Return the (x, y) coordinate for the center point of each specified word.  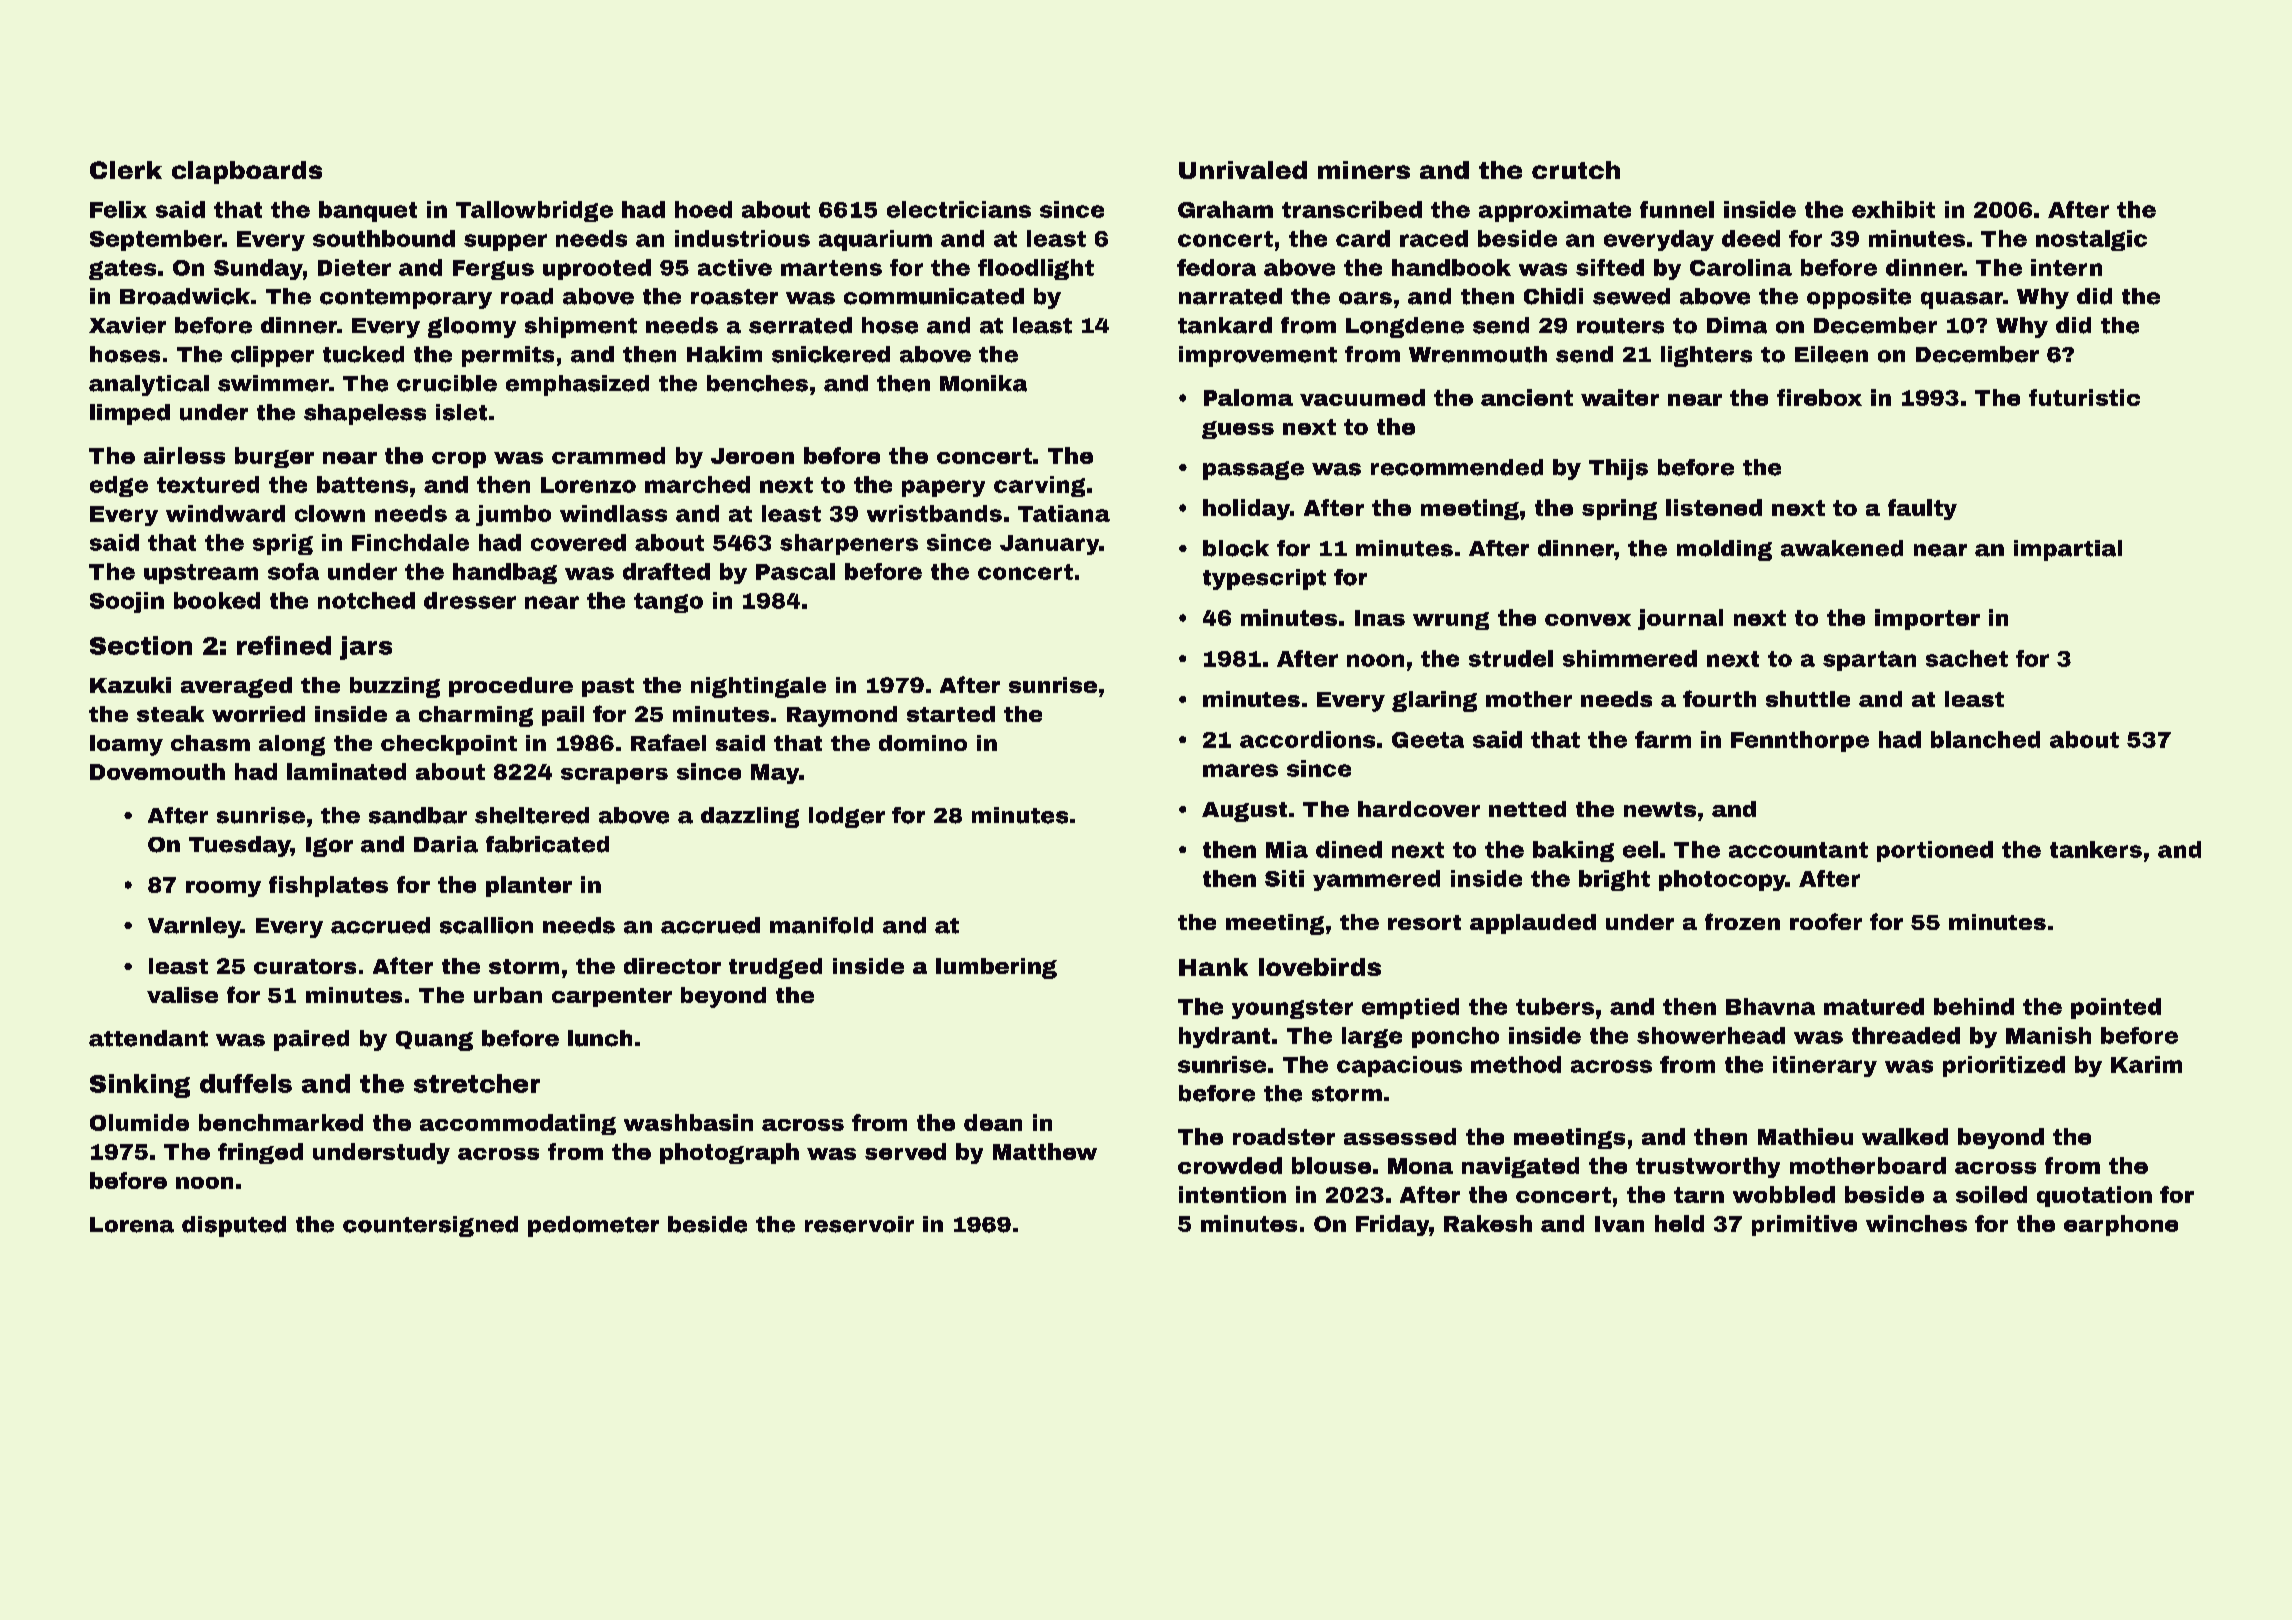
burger (274, 457)
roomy (223, 889)
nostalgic (2091, 240)
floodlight (1036, 269)
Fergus (493, 270)
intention (1232, 1194)
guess (1238, 430)
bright (1614, 880)
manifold (821, 925)
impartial (2068, 550)
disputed (234, 1226)
